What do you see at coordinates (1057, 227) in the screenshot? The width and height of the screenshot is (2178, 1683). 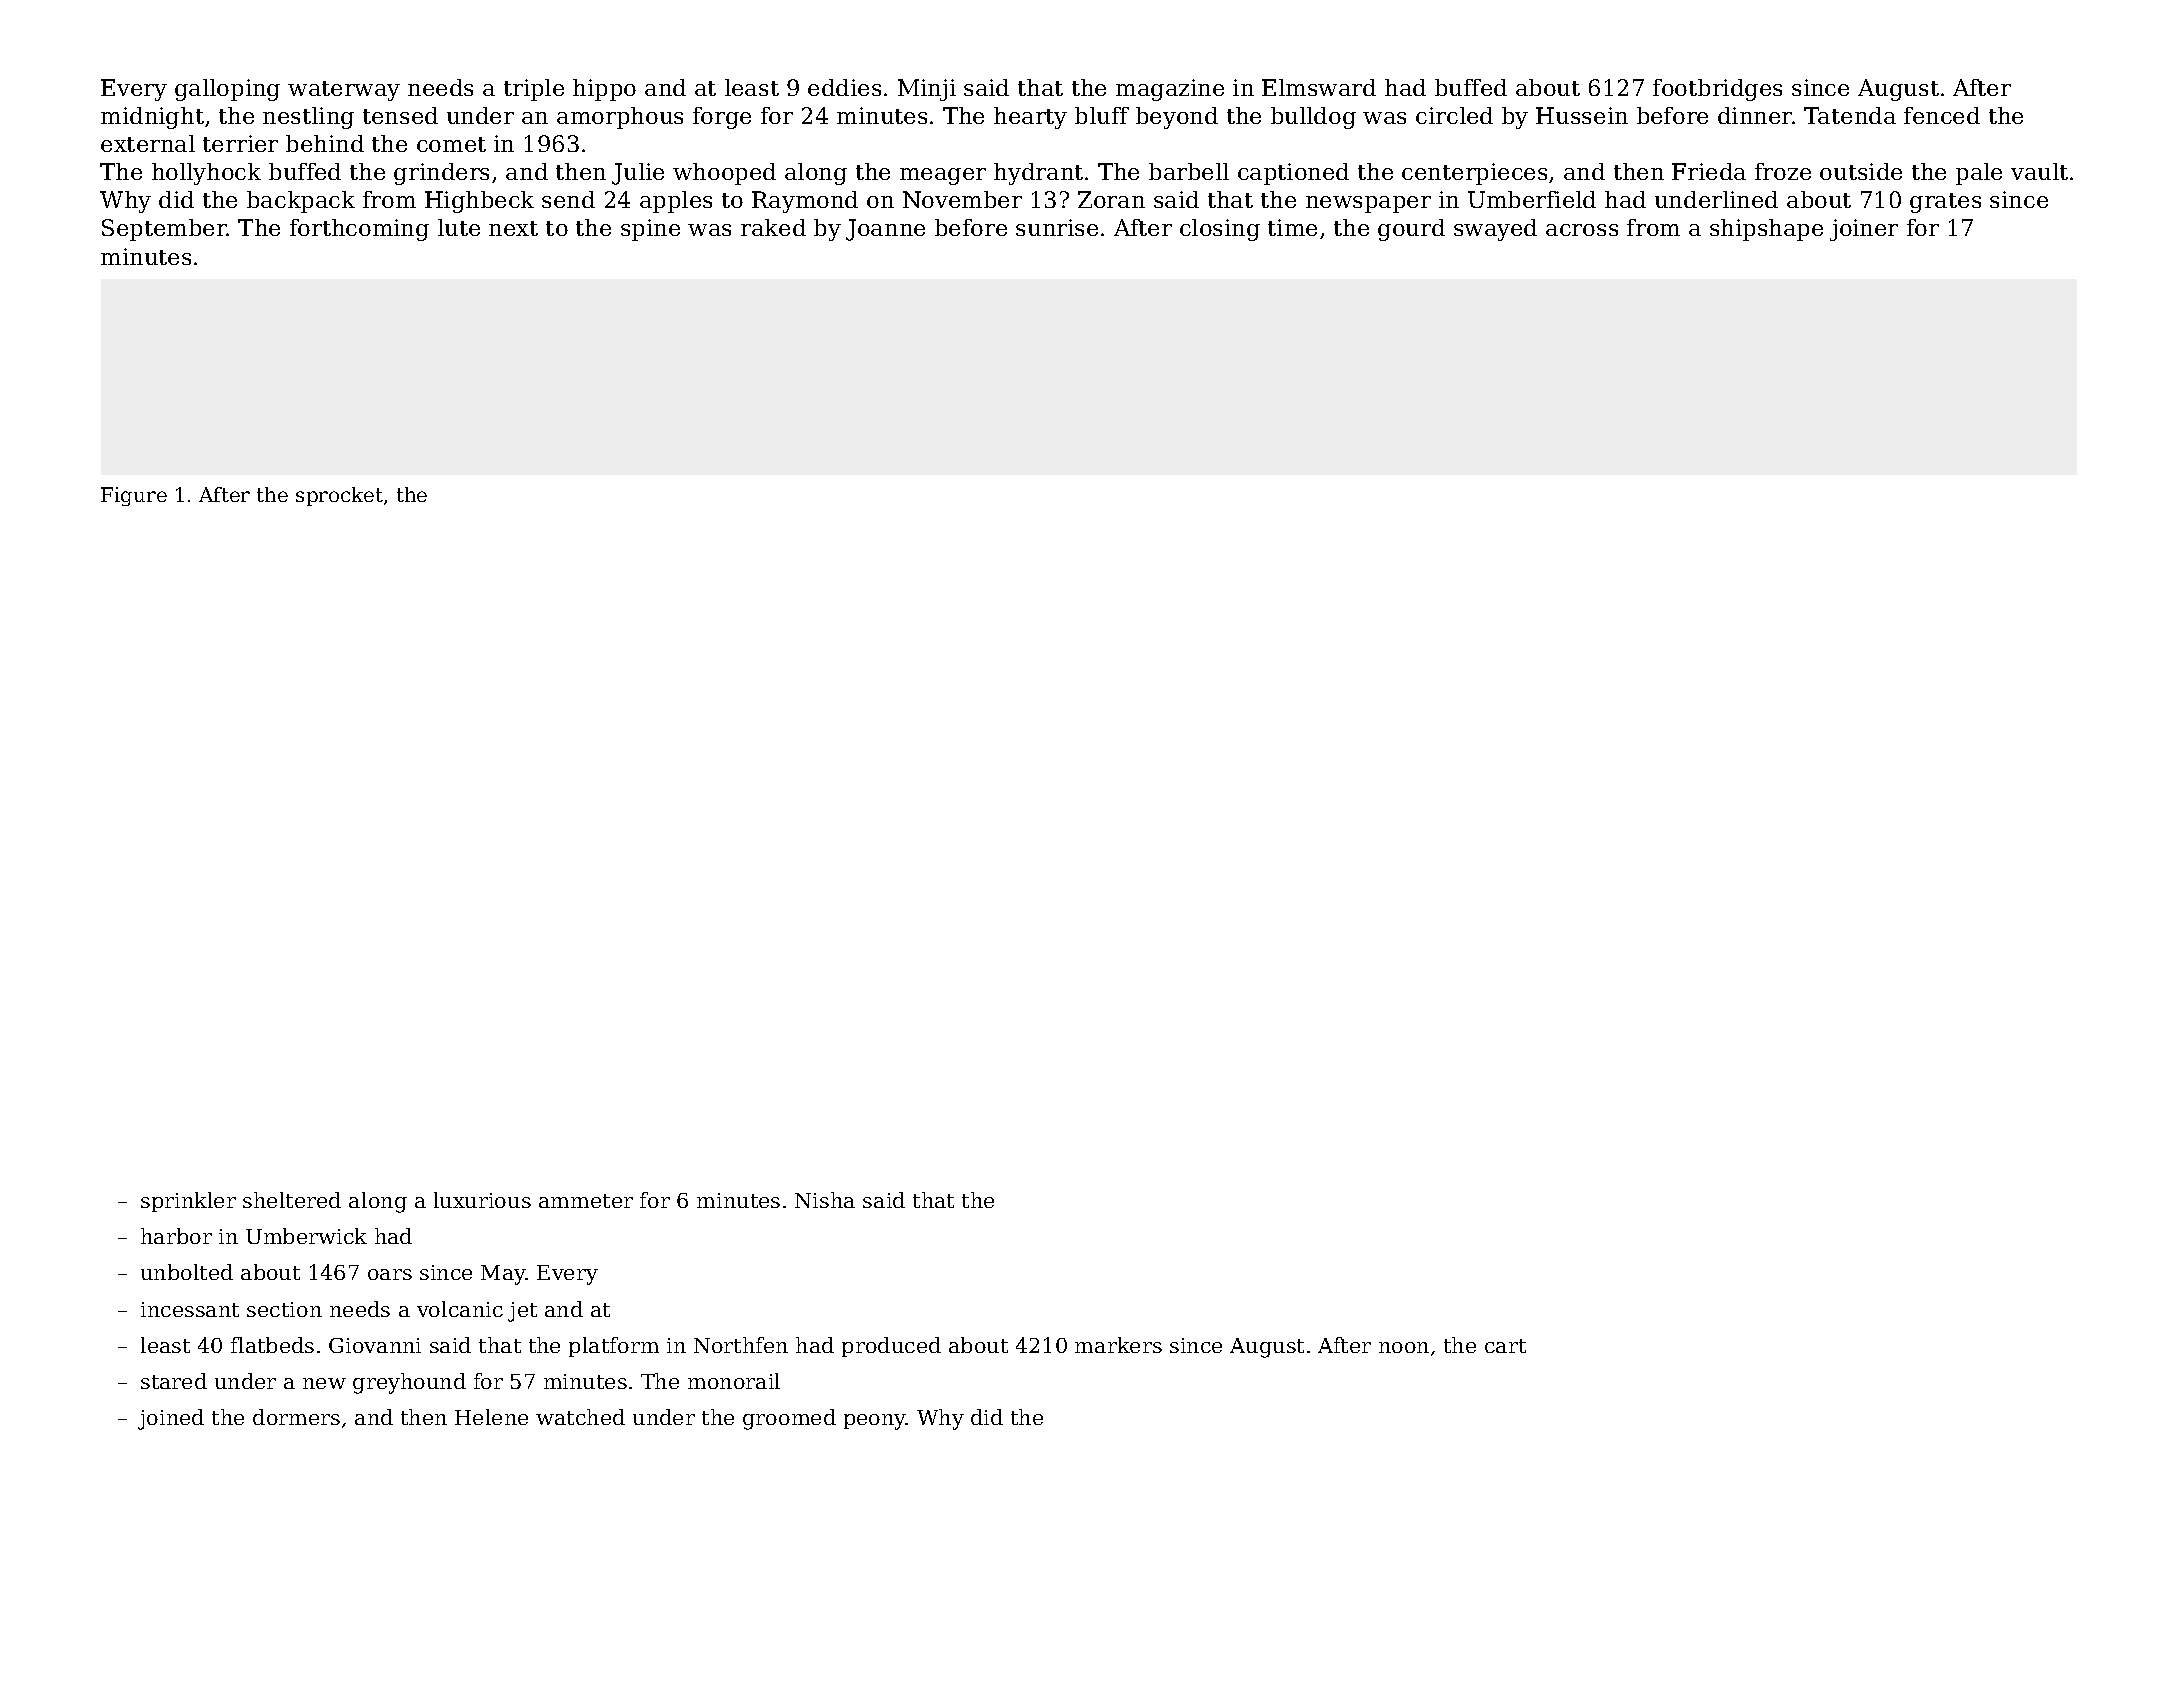 I see `sunrise` at bounding box center [1057, 227].
